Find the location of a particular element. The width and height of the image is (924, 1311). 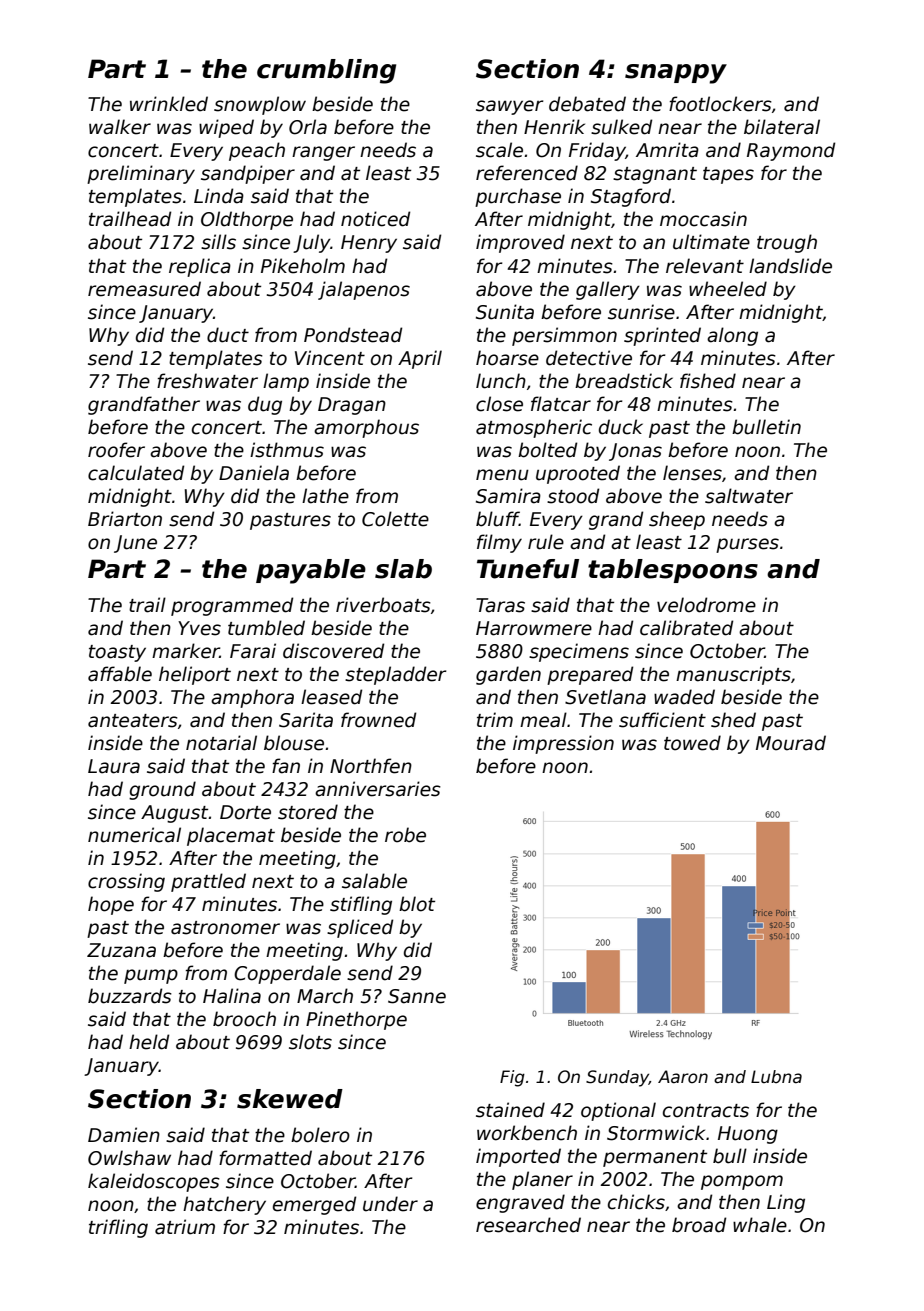

manuscripts is located at coordinates (733, 675).
